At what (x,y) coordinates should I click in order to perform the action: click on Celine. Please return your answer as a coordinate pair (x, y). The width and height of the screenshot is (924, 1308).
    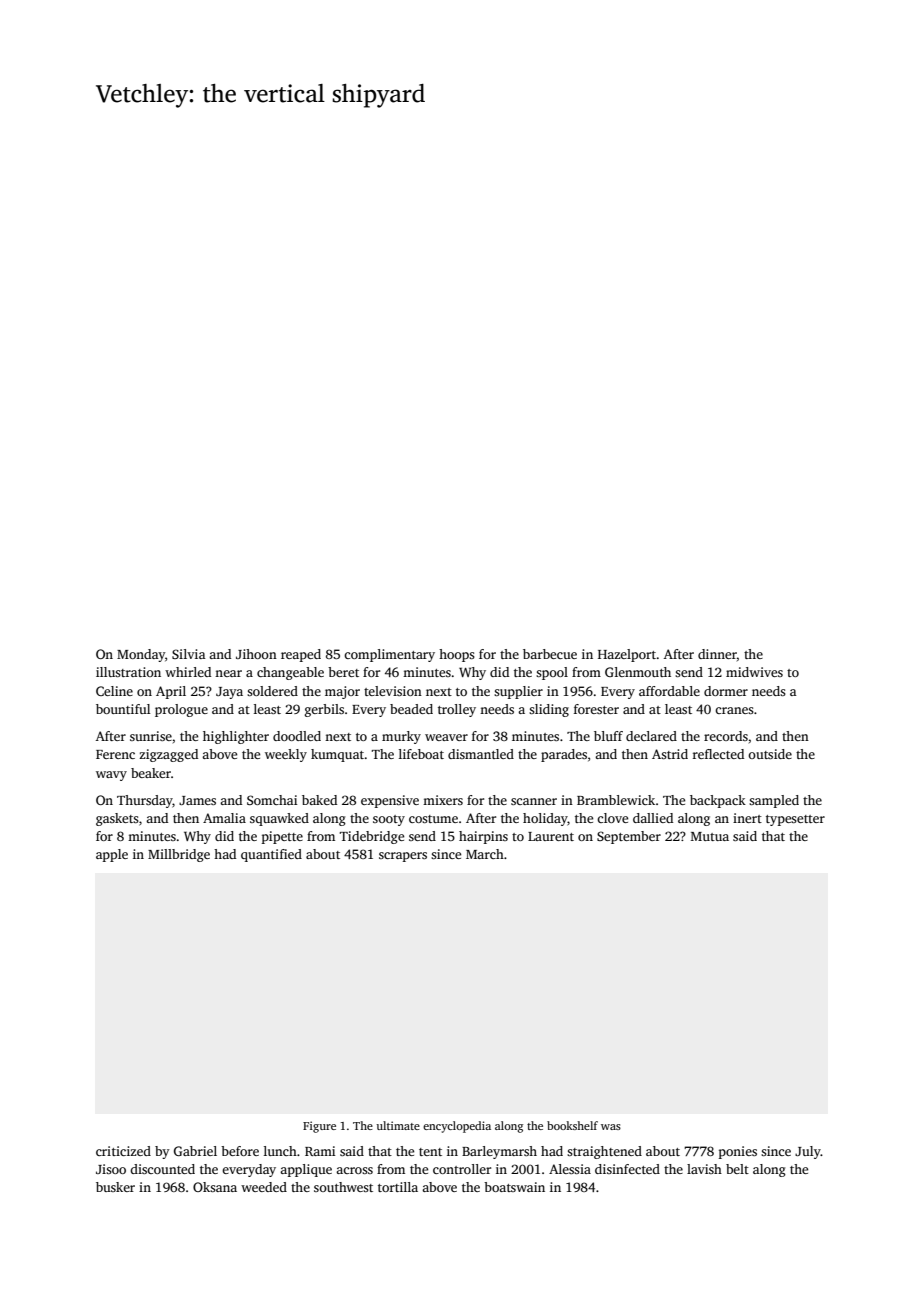
    Looking at the image, I should click on (114, 691).
